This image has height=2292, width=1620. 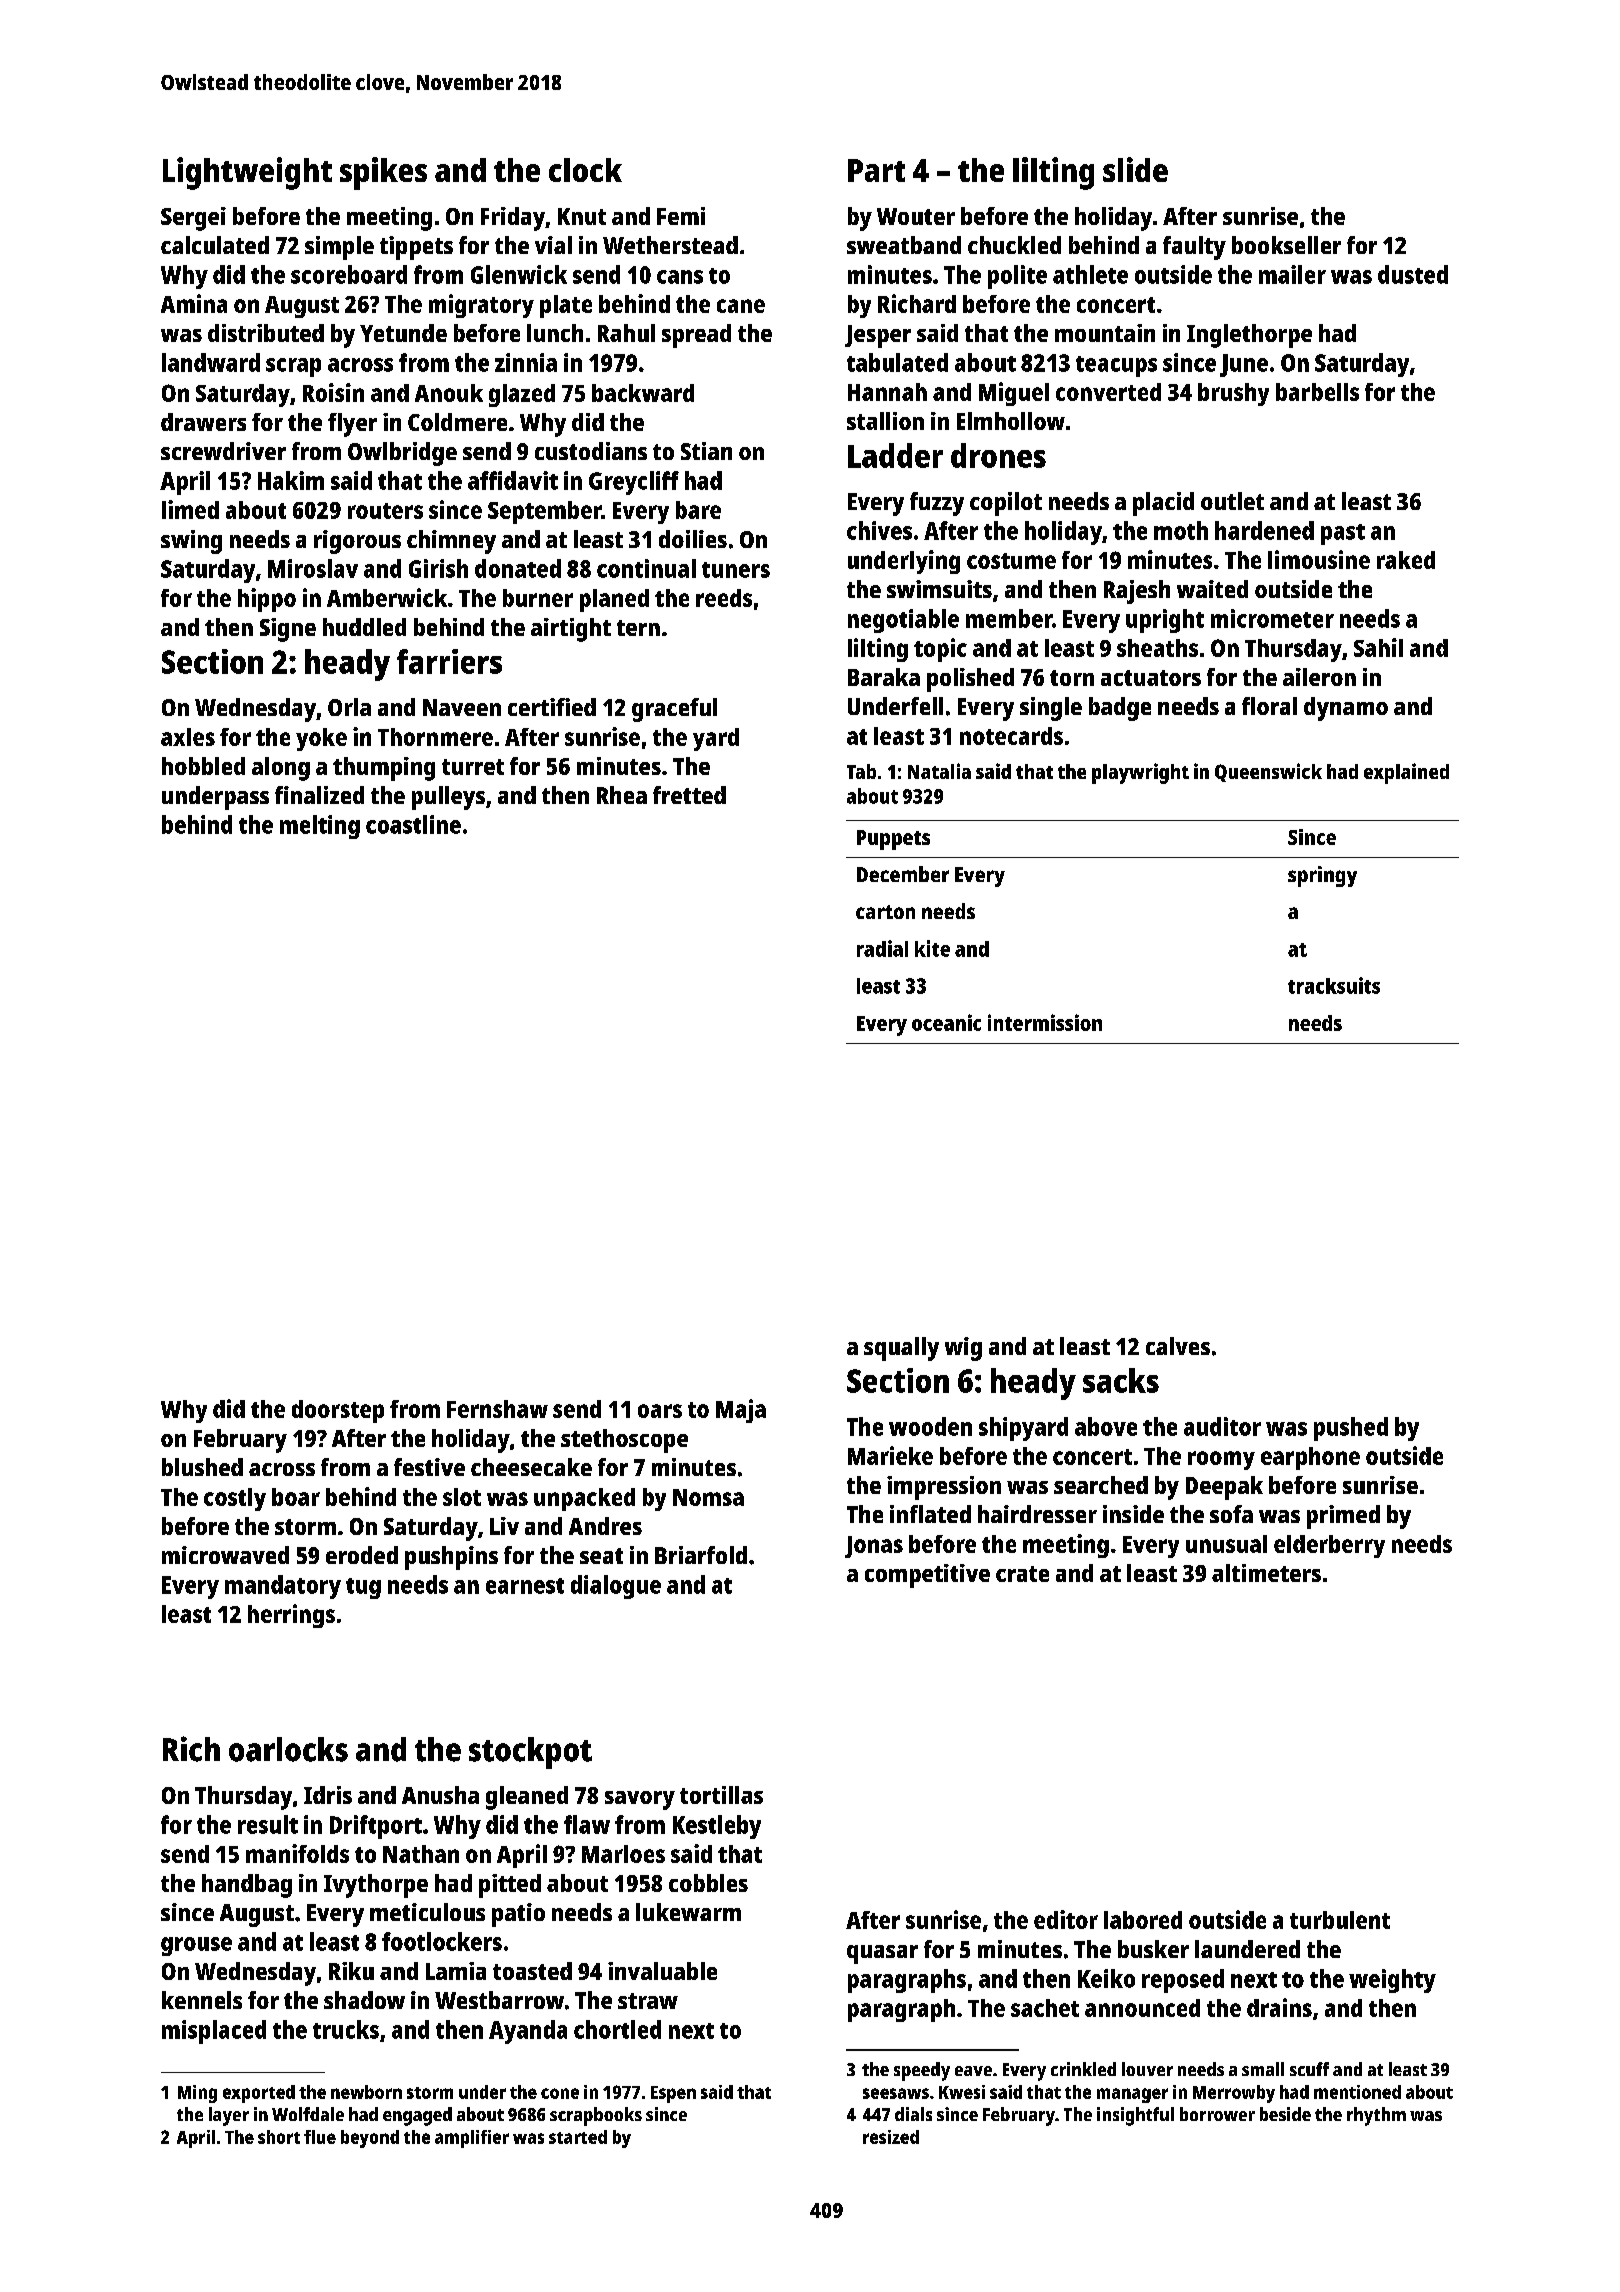 I want to click on oceanic, so click(x=946, y=1022).
